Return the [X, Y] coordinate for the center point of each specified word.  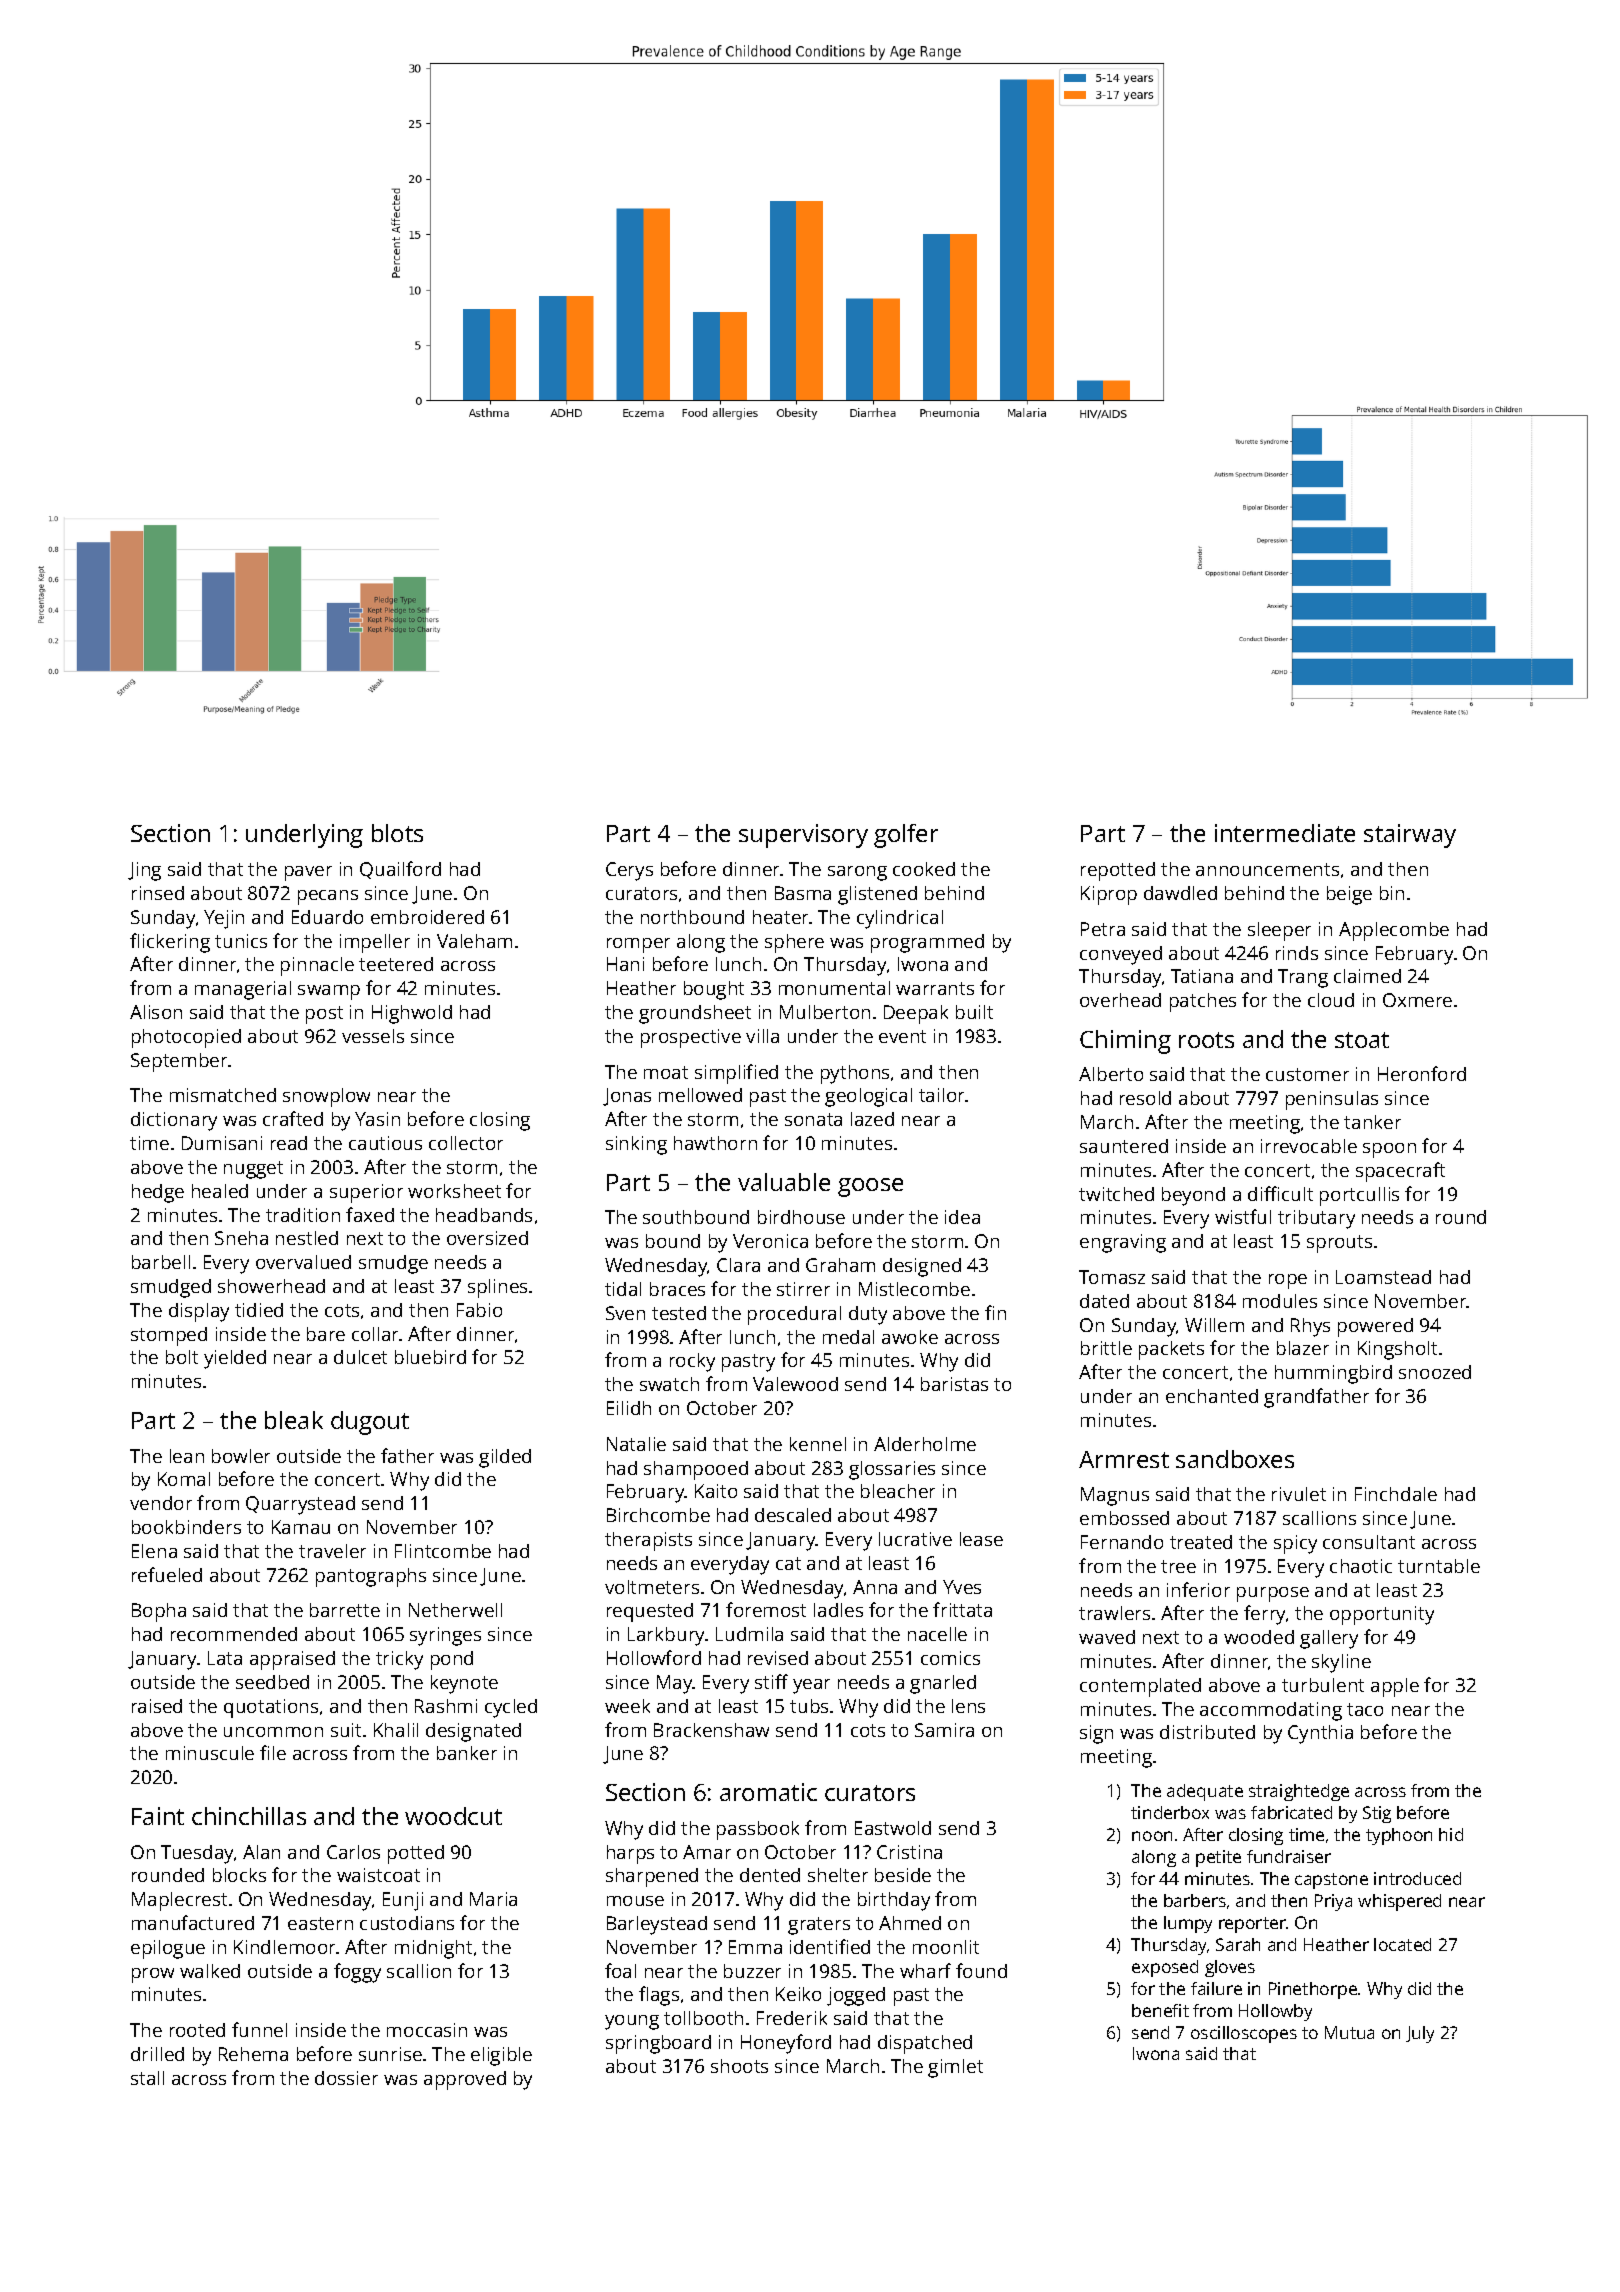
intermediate [1285, 833]
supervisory [803, 836]
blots [397, 833]
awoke [910, 1337]
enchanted [1212, 1396]
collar [376, 1334]
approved [465, 2080]
